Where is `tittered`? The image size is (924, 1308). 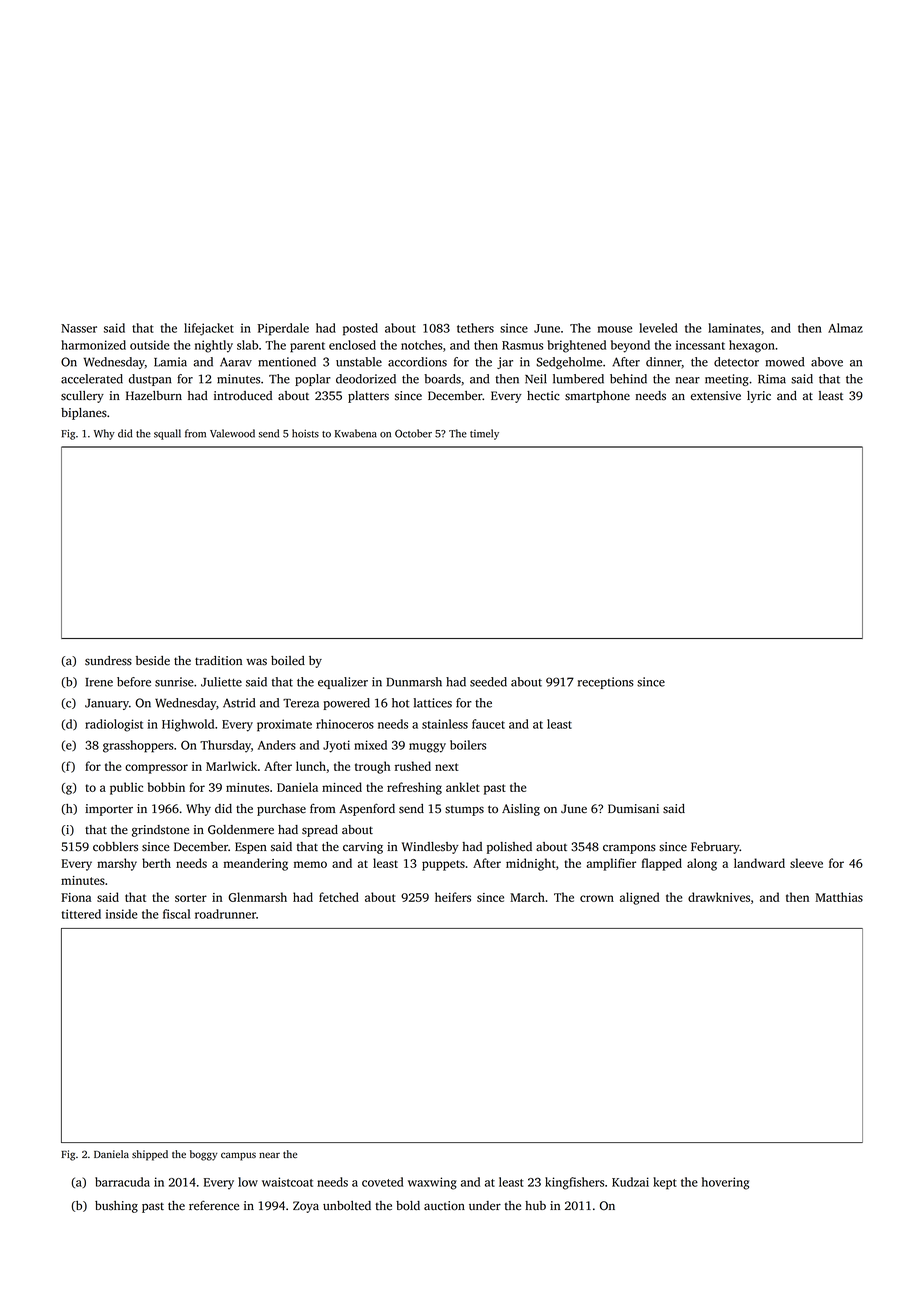
tittered is located at coordinates (81, 914).
